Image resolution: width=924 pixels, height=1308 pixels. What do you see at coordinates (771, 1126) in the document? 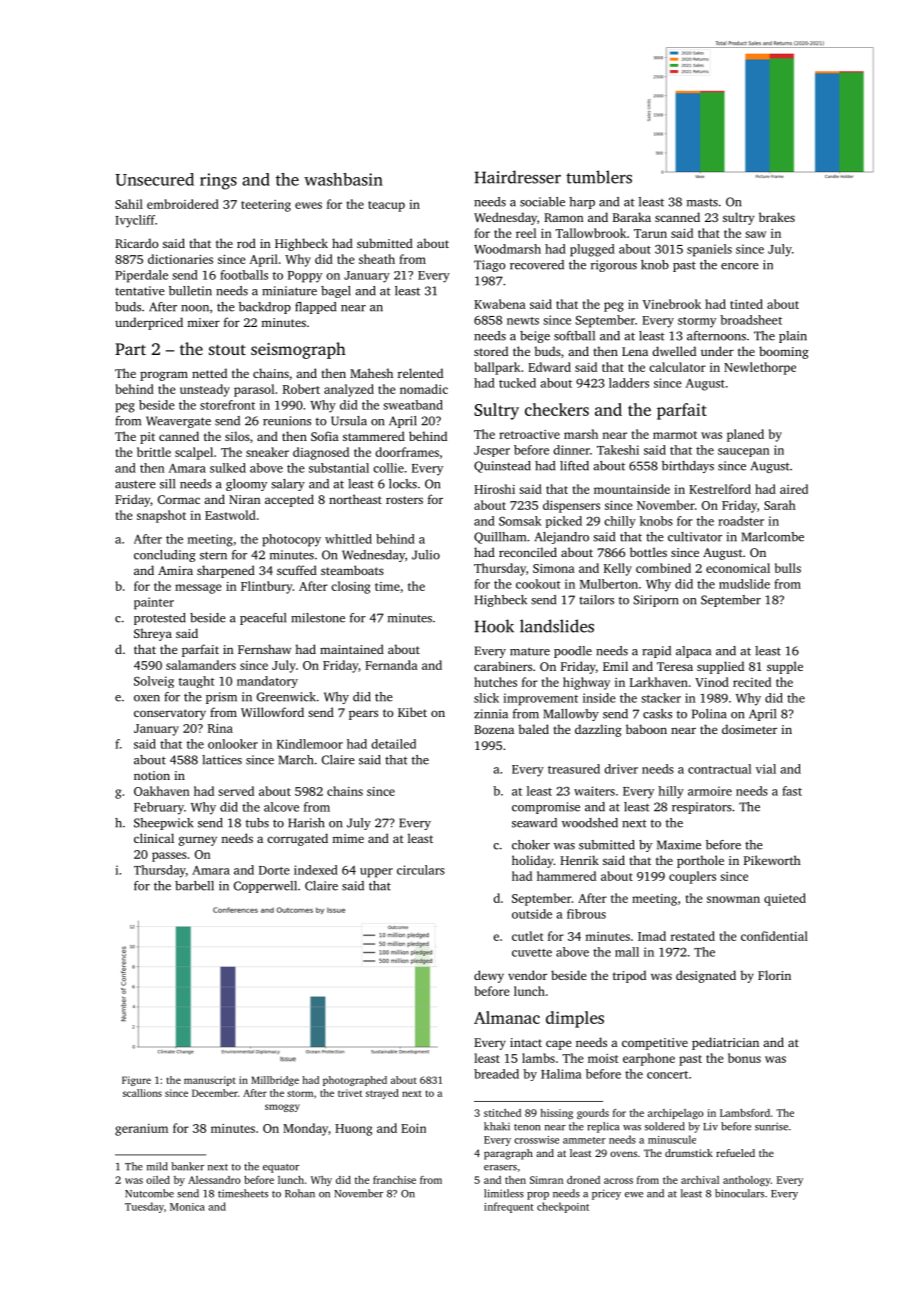
I see `sunrise` at bounding box center [771, 1126].
